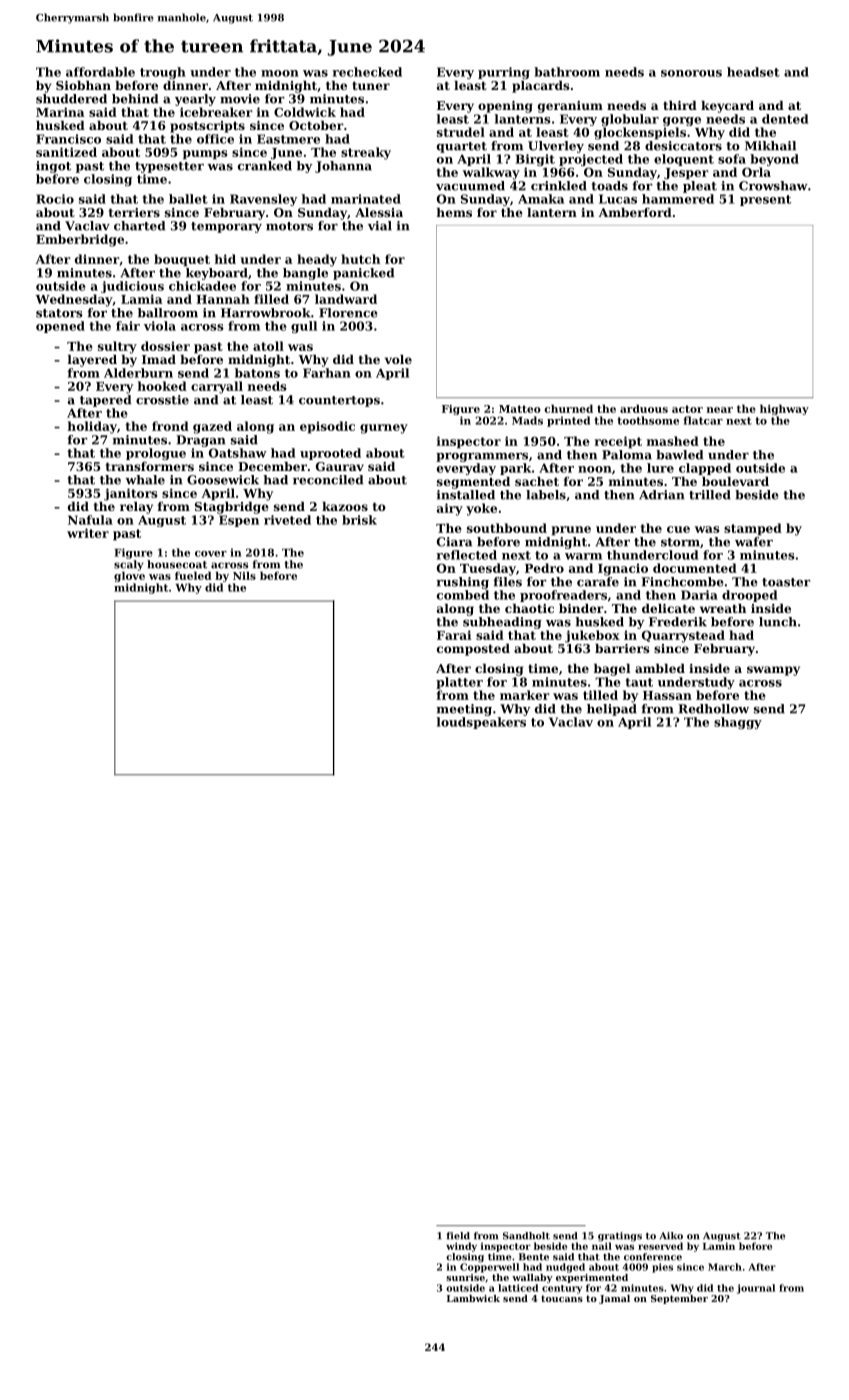 This page has width=849, height=1400. What do you see at coordinates (458, 1236) in the page?
I see `field` at bounding box center [458, 1236].
